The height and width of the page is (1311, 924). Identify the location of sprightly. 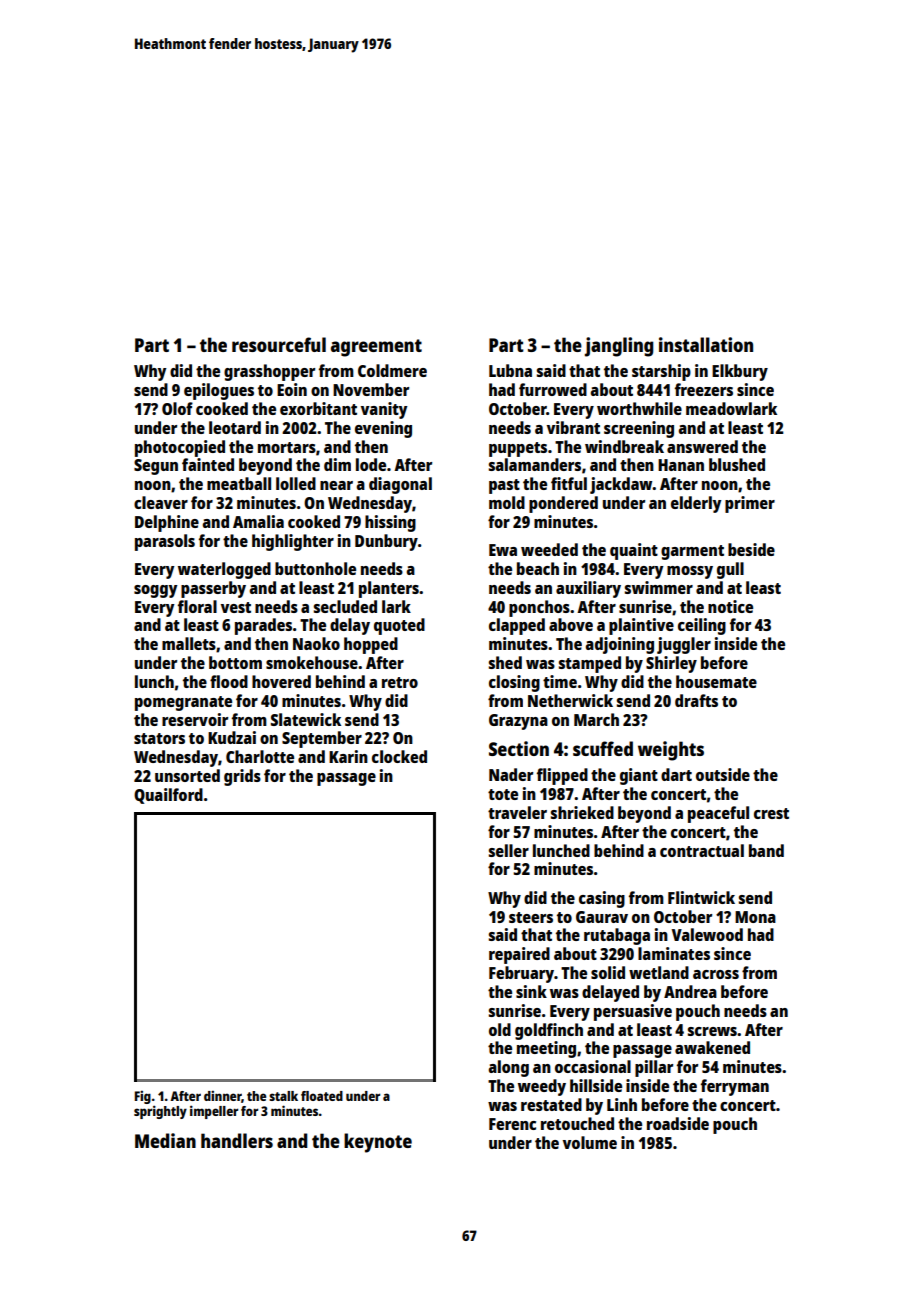
(160, 1112).
